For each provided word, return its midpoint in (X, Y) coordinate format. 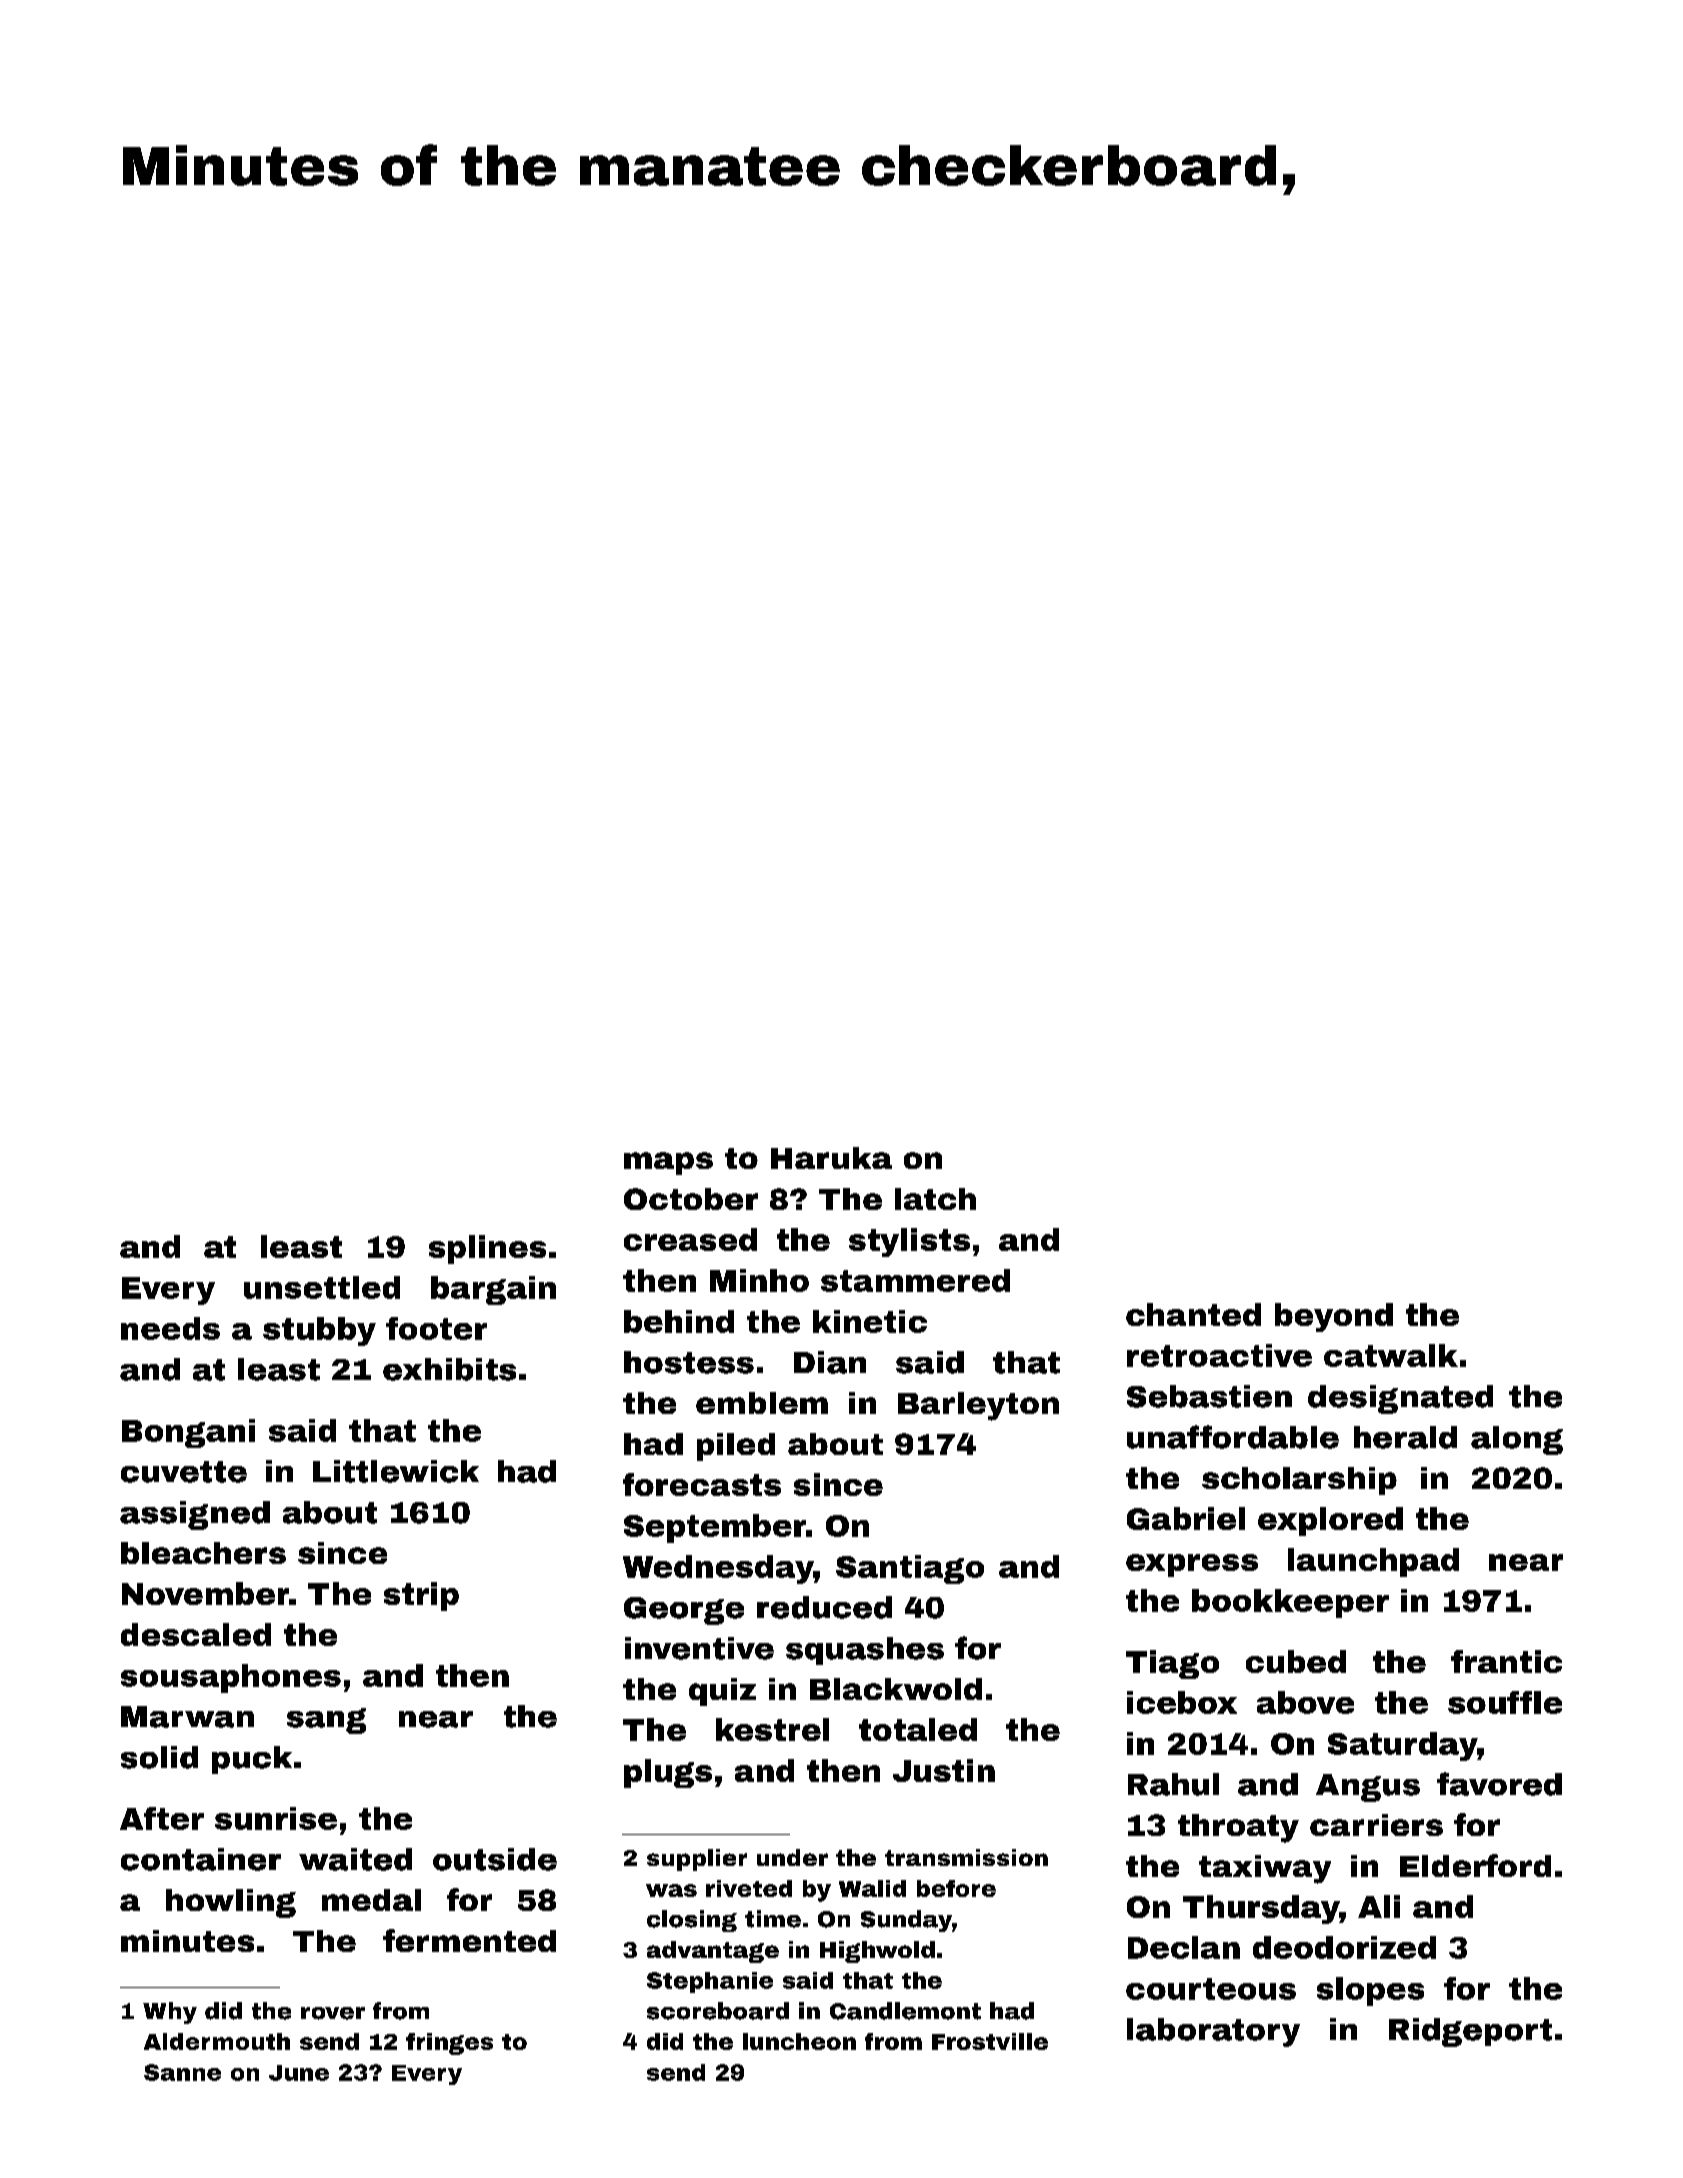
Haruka (831, 1158)
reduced (824, 1607)
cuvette (184, 1472)
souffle (1505, 1702)
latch (935, 1199)
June (299, 2073)
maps (668, 1163)
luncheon (799, 2041)
